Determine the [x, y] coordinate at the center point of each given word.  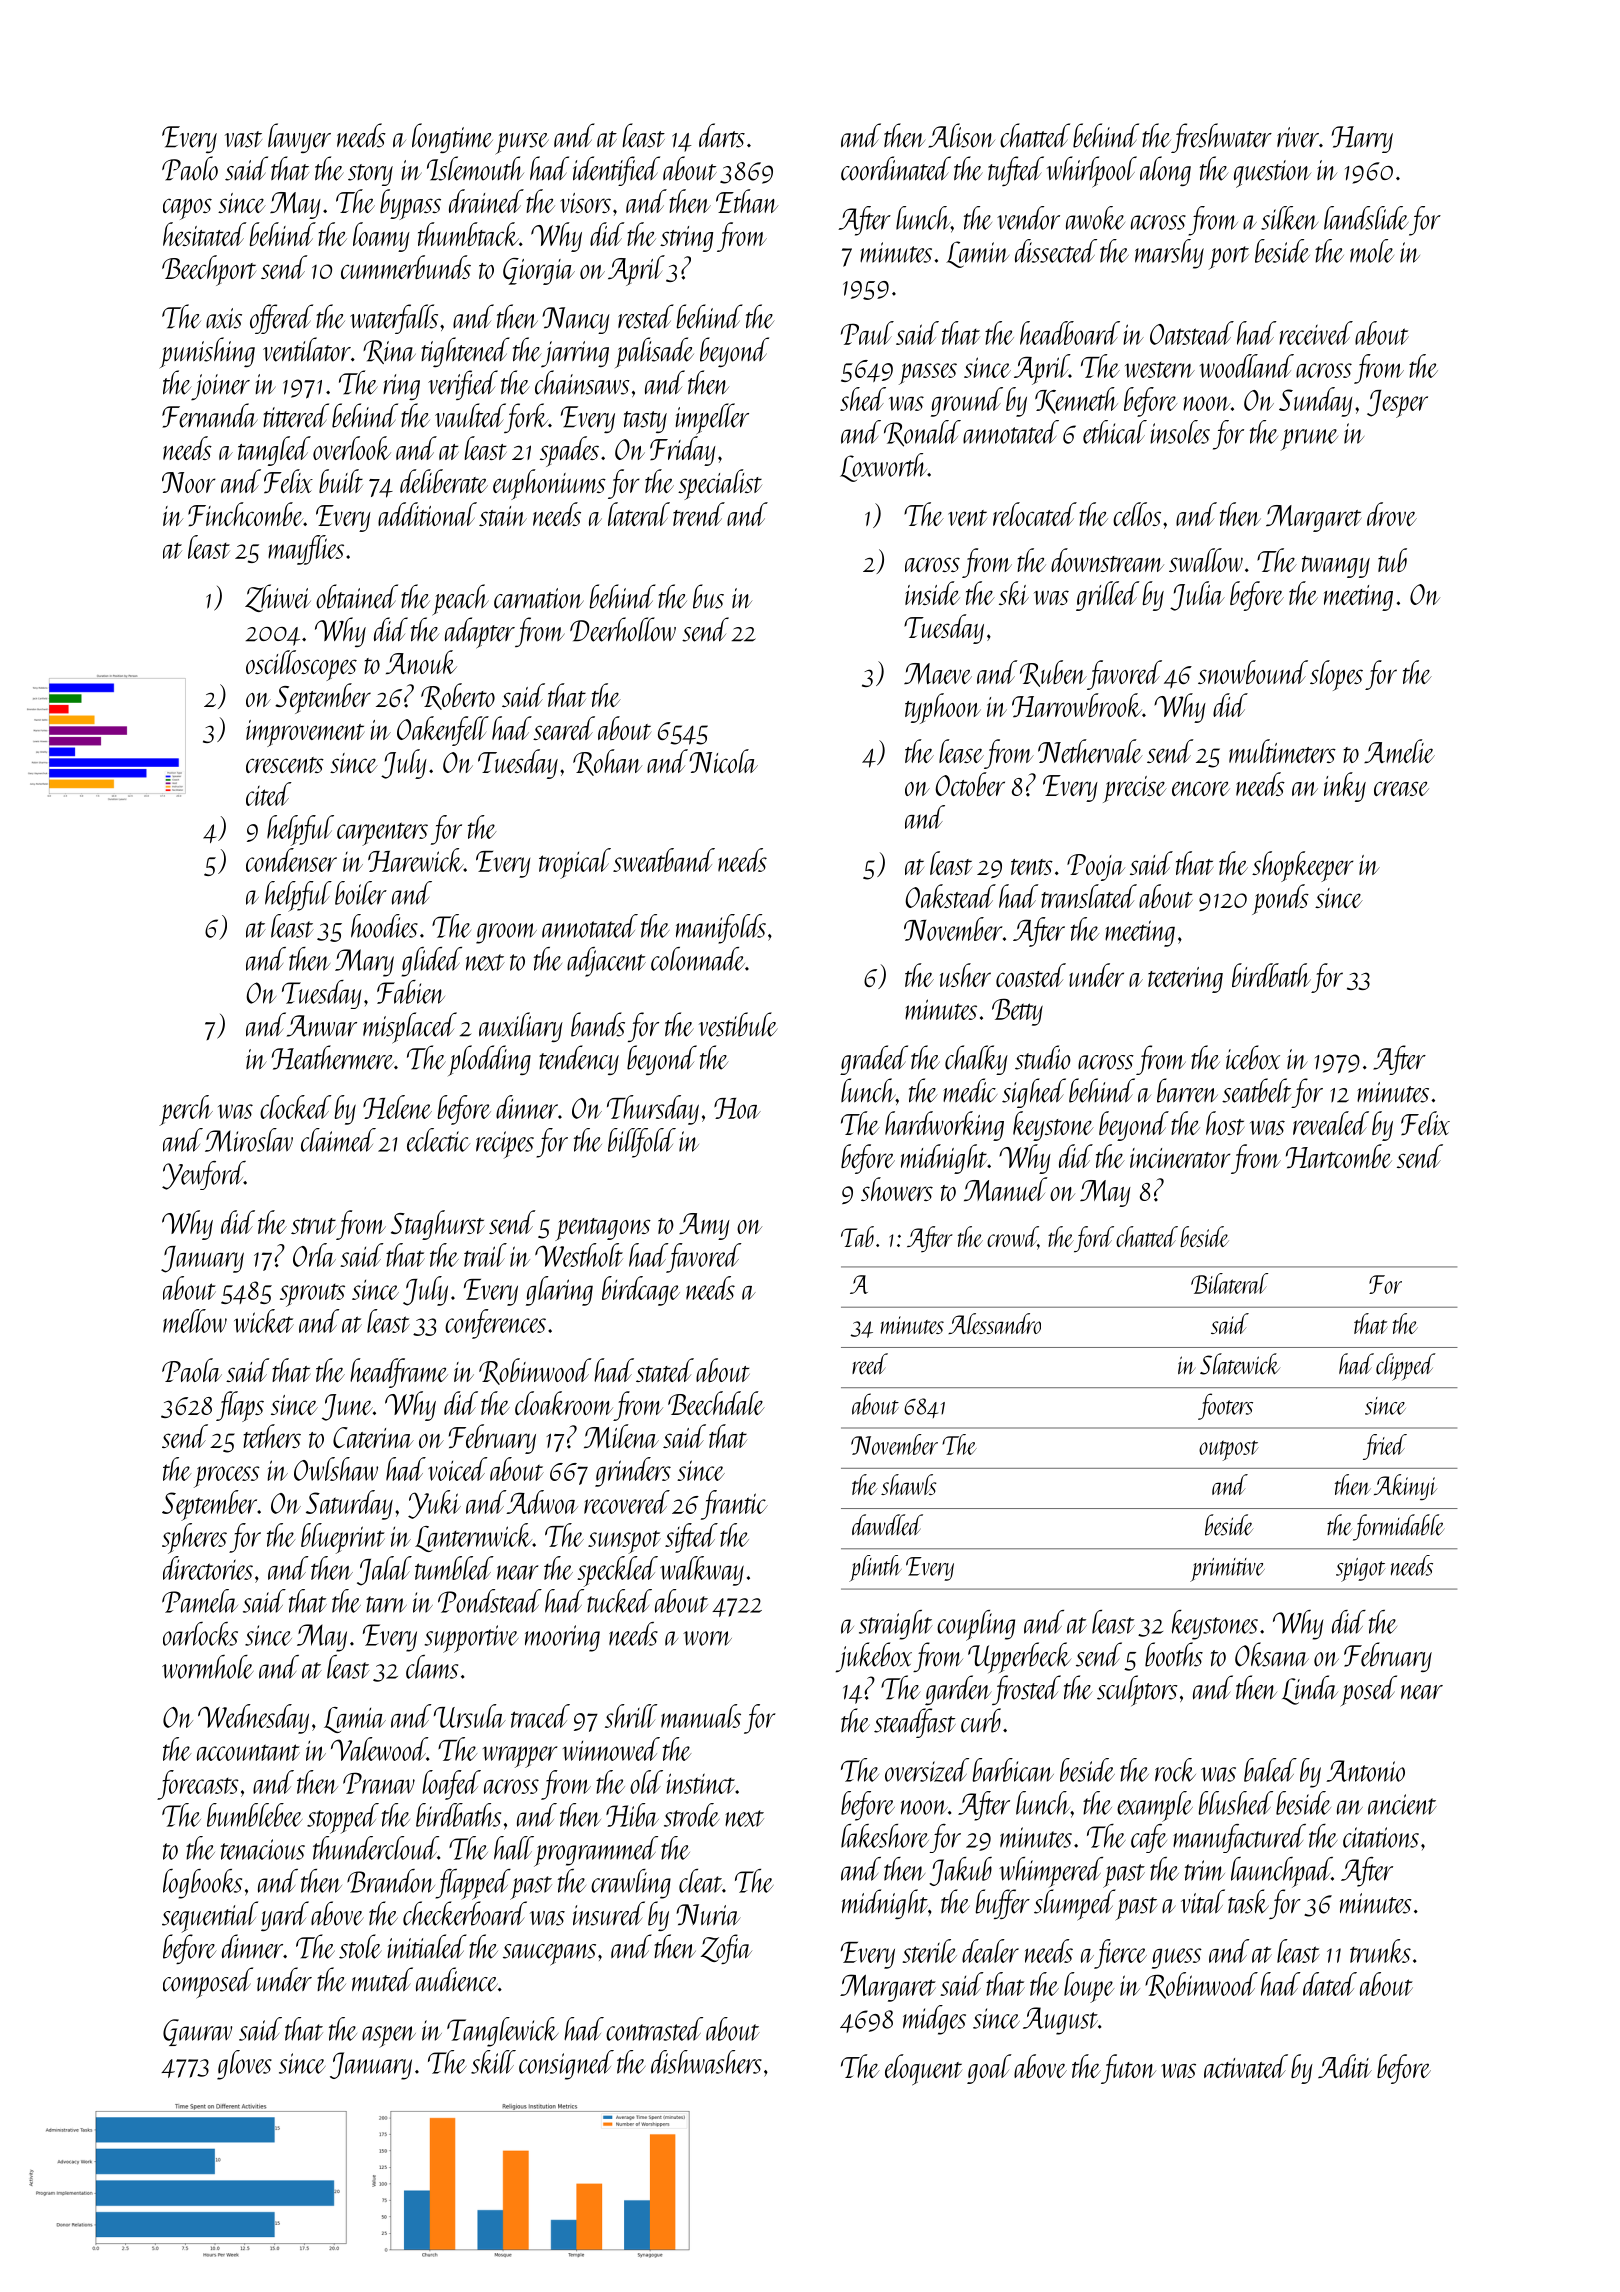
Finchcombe [245, 514]
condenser [291, 860]
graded [874, 1060]
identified [616, 171]
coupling [976, 1625]
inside [932, 593]
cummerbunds [406, 267]
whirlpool [1092, 172]
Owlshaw [336, 1469]
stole [360, 1946]
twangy [1336, 567]
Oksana [1272, 1654]
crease [1401, 788]
